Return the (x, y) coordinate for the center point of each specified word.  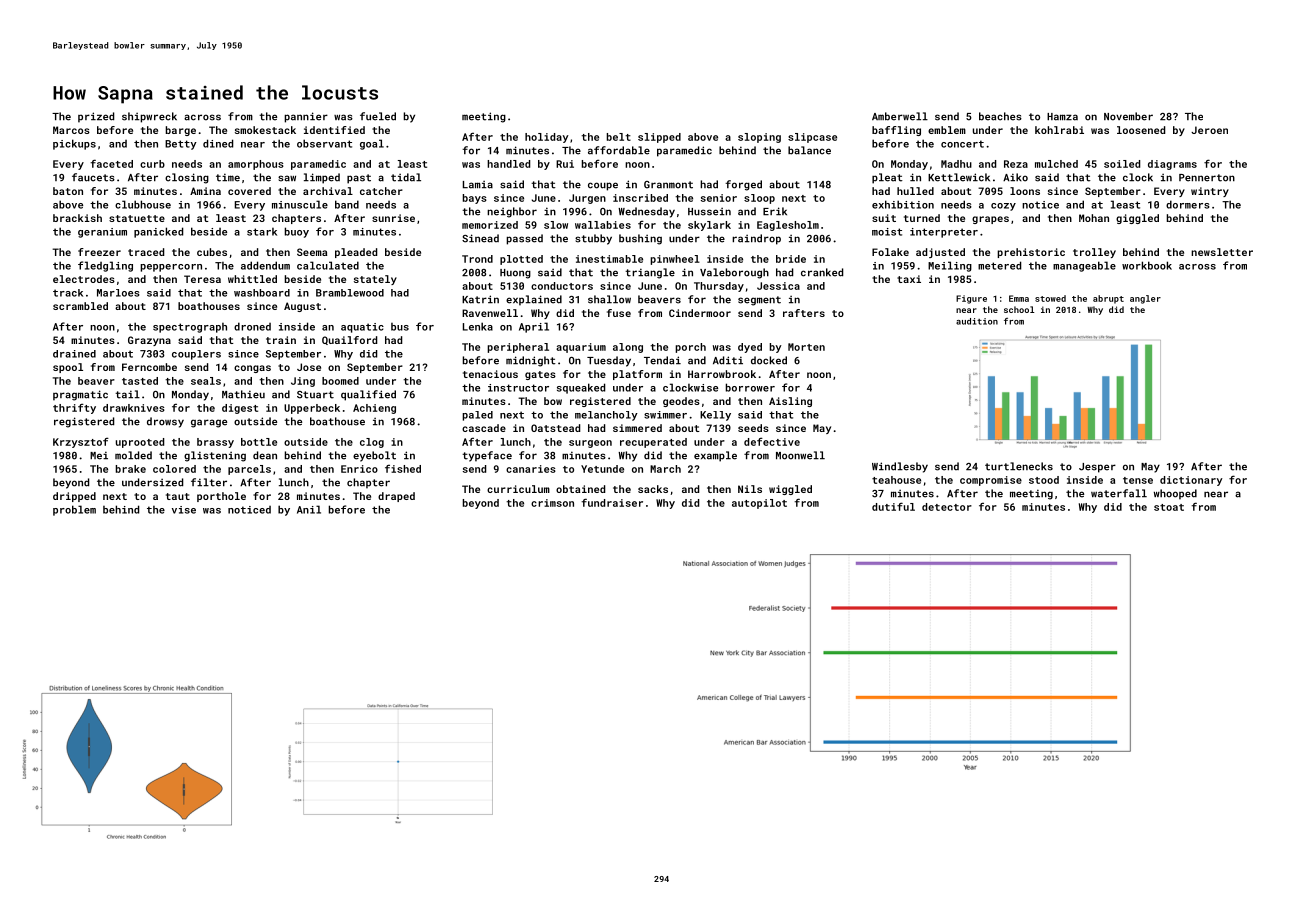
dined (218, 143)
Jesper (1097, 468)
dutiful (893, 506)
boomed (340, 381)
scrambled (80, 306)
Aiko (1015, 177)
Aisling (790, 402)
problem (74, 510)
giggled (1137, 219)
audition (977, 321)
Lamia (478, 185)
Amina (205, 191)
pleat (887, 178)
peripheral (518, 348)
